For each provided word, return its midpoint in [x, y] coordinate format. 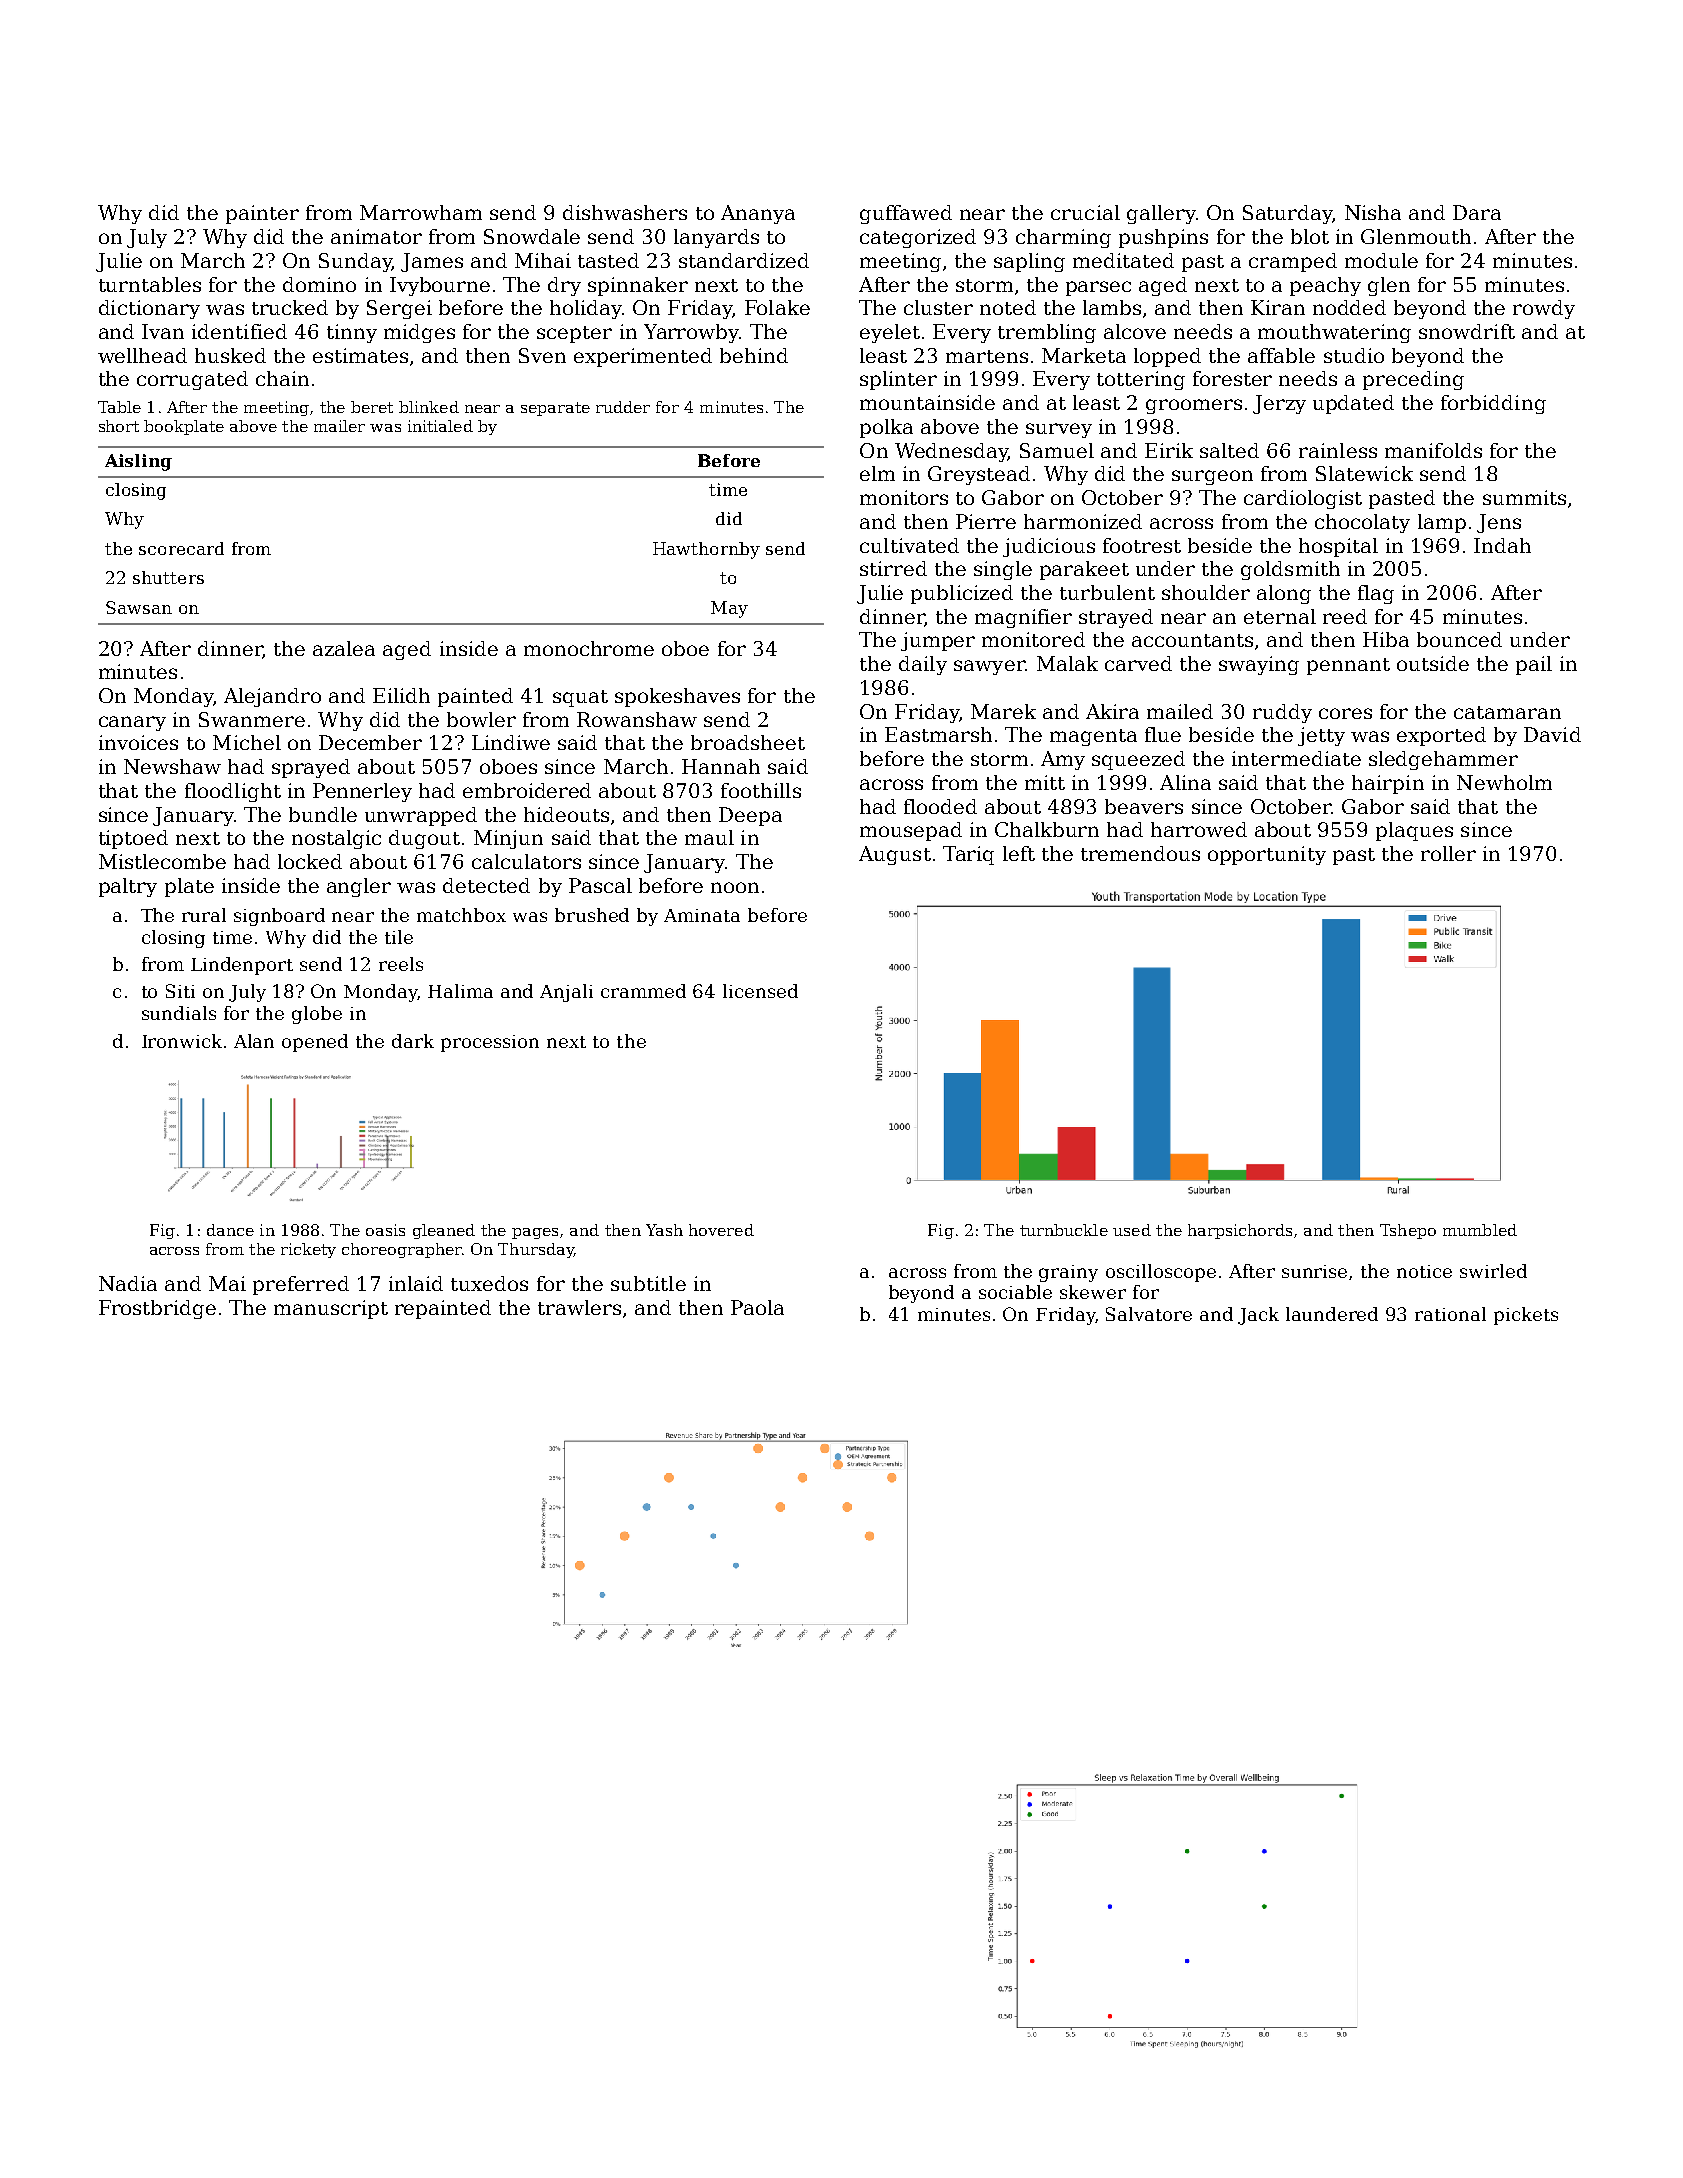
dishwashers [625, 212]
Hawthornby [706, 550]
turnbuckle [1064, 1230]
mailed [1180, 711]
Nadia [128, 1283]
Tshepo [1408, 1231]
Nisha [1373, 212]
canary [132, 723]
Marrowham [421, 212]
